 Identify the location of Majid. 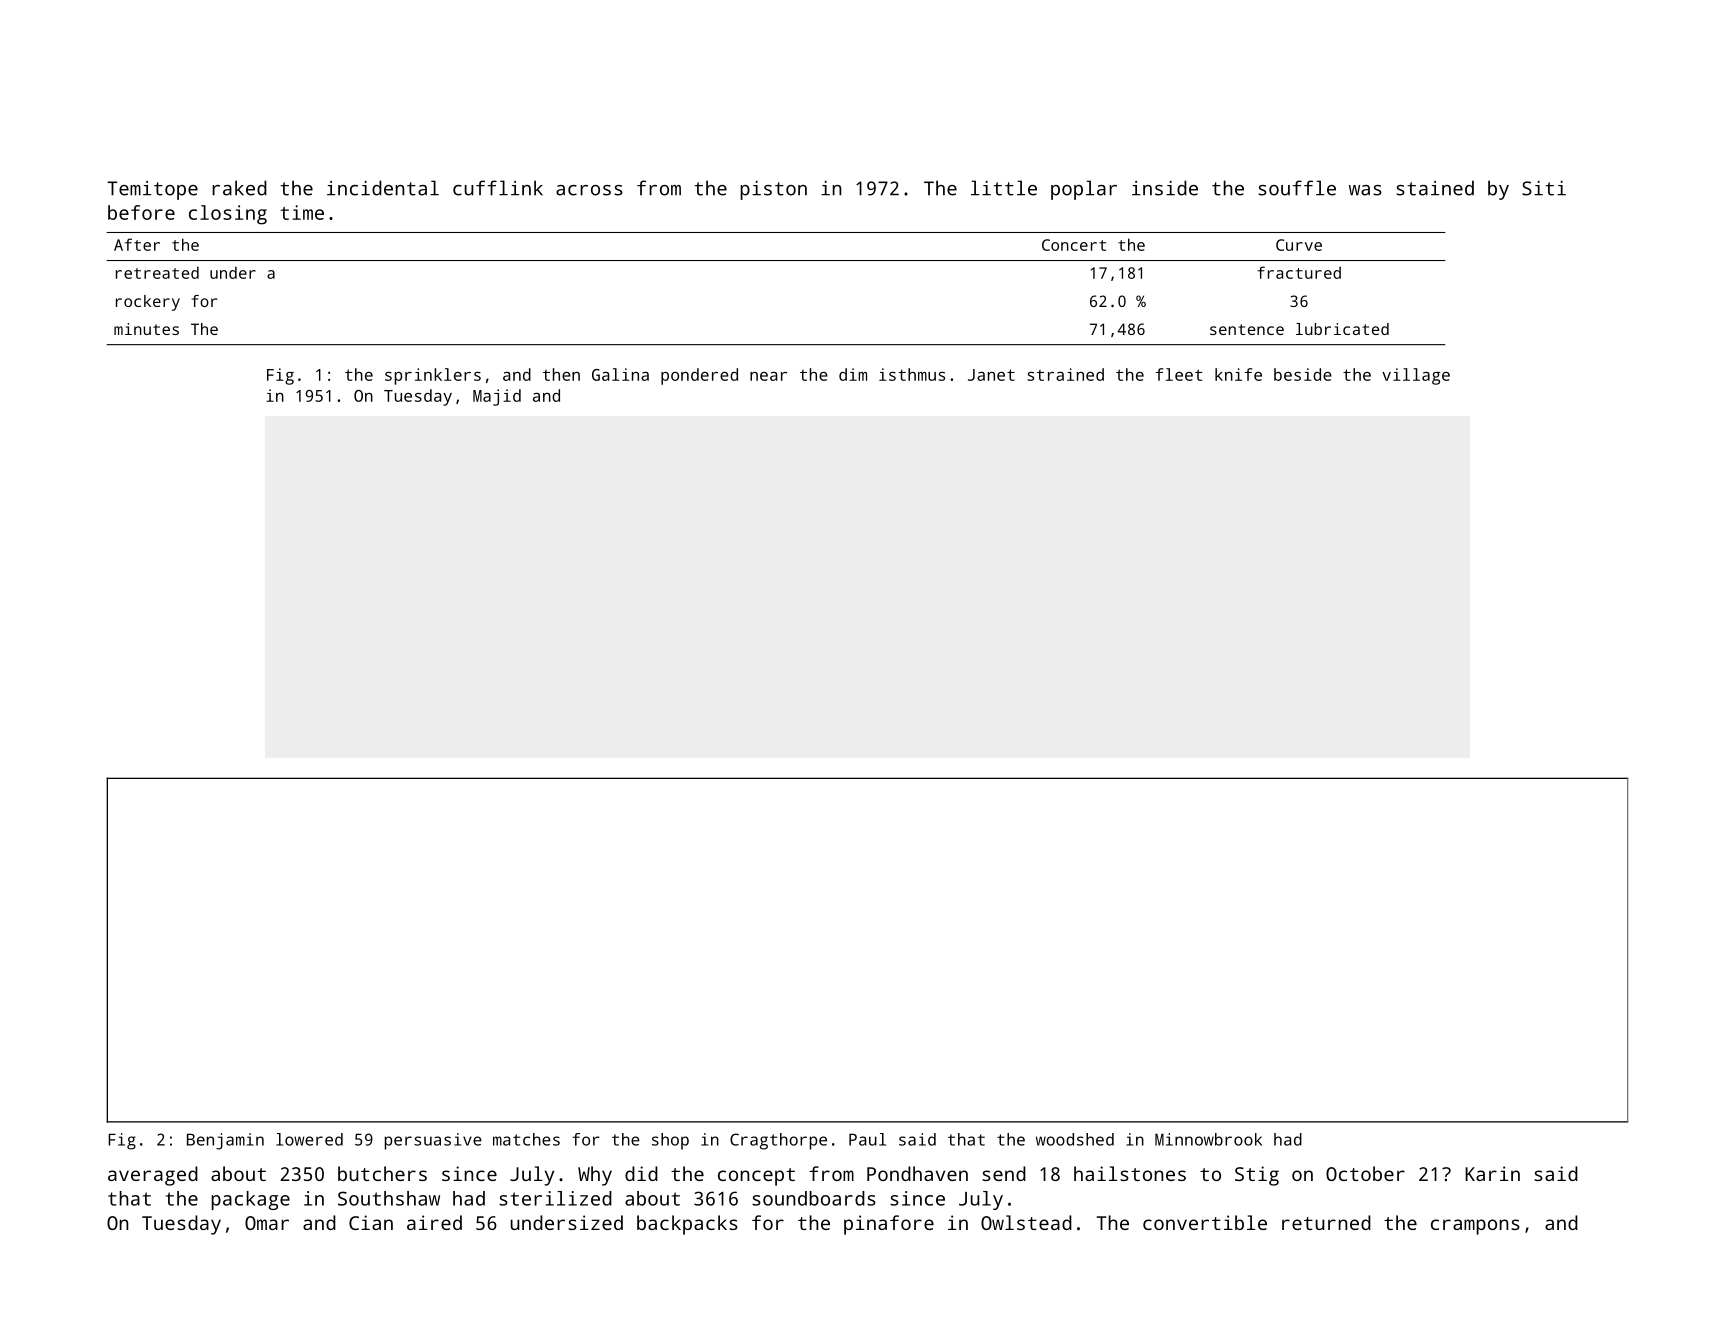
(497, 397).
